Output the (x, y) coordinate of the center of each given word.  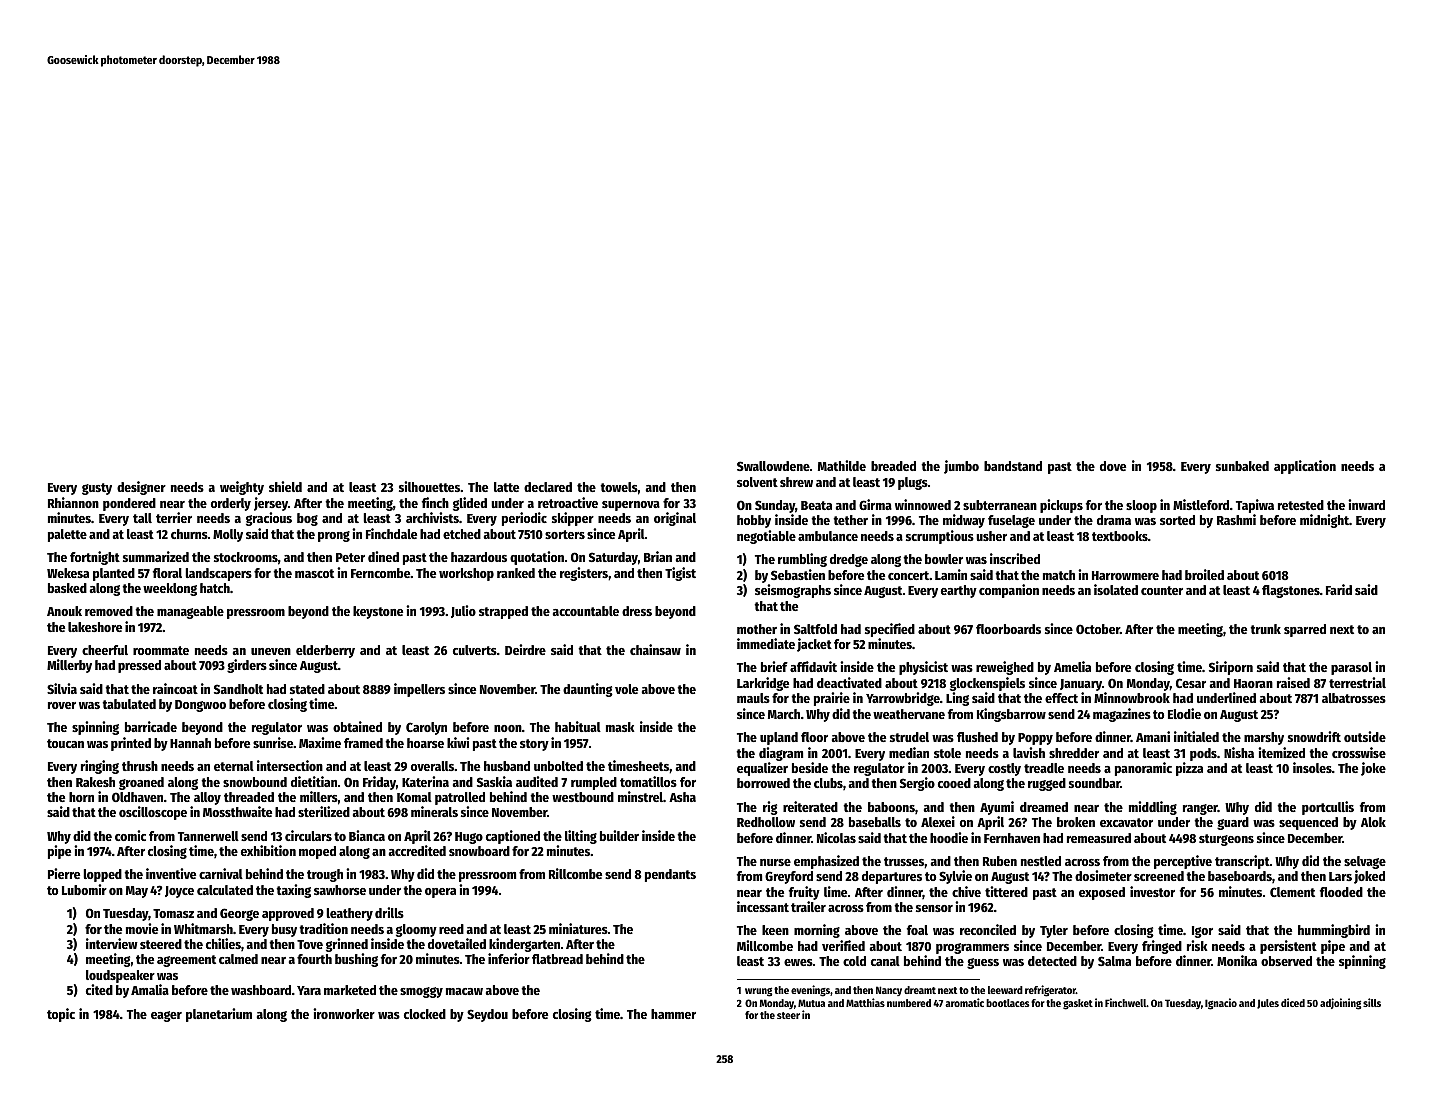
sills (1372, 1002)
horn (81, 797)
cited (99, 989)
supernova (631, 506)
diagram (781, 754)
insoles (1312, 767)
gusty (97, 489)
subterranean (1000, 505)
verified (843, 945)
